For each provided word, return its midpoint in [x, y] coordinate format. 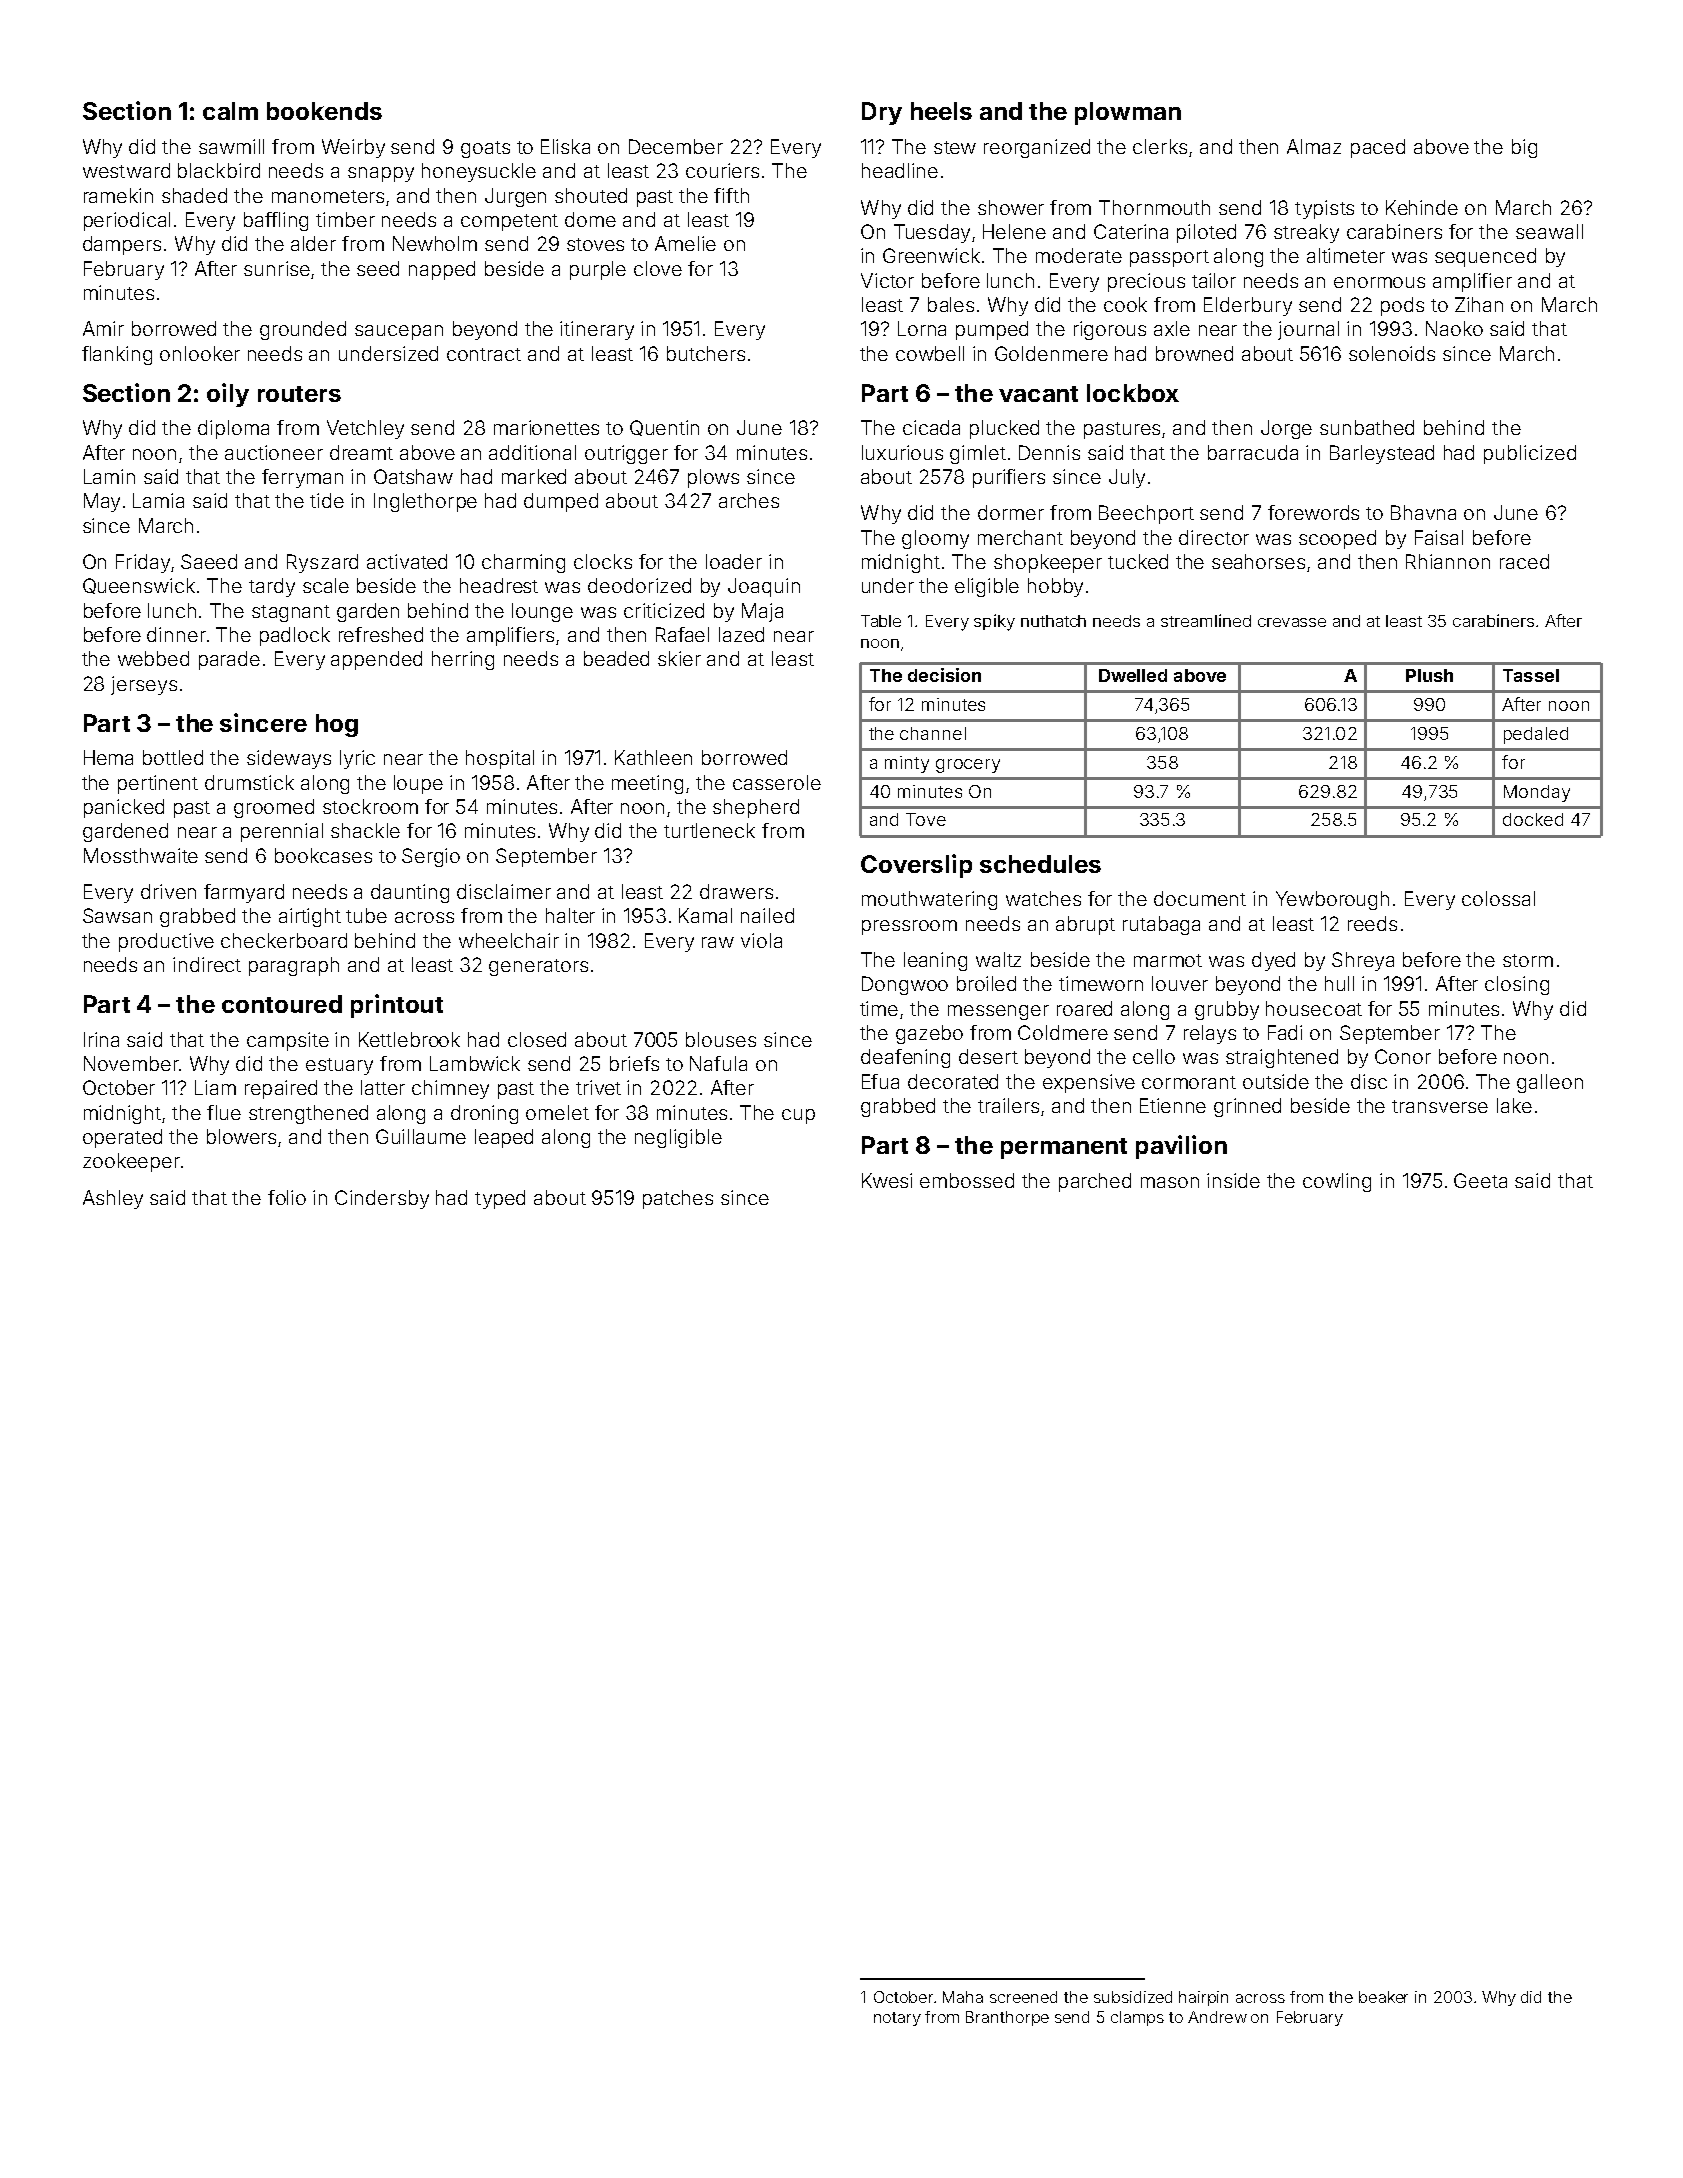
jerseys [144, 685]
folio [287, 1197]
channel [933, 733]
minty [907, 764]
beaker [1383, 1997]
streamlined [1206, 620]
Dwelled [1133, 675]
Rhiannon [1448, 561]
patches [678, 1199]
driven [168, 891]
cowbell [930, 353]
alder [313, 243]
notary [897, 2019]
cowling [1337, 1182]
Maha [963, 1997]
